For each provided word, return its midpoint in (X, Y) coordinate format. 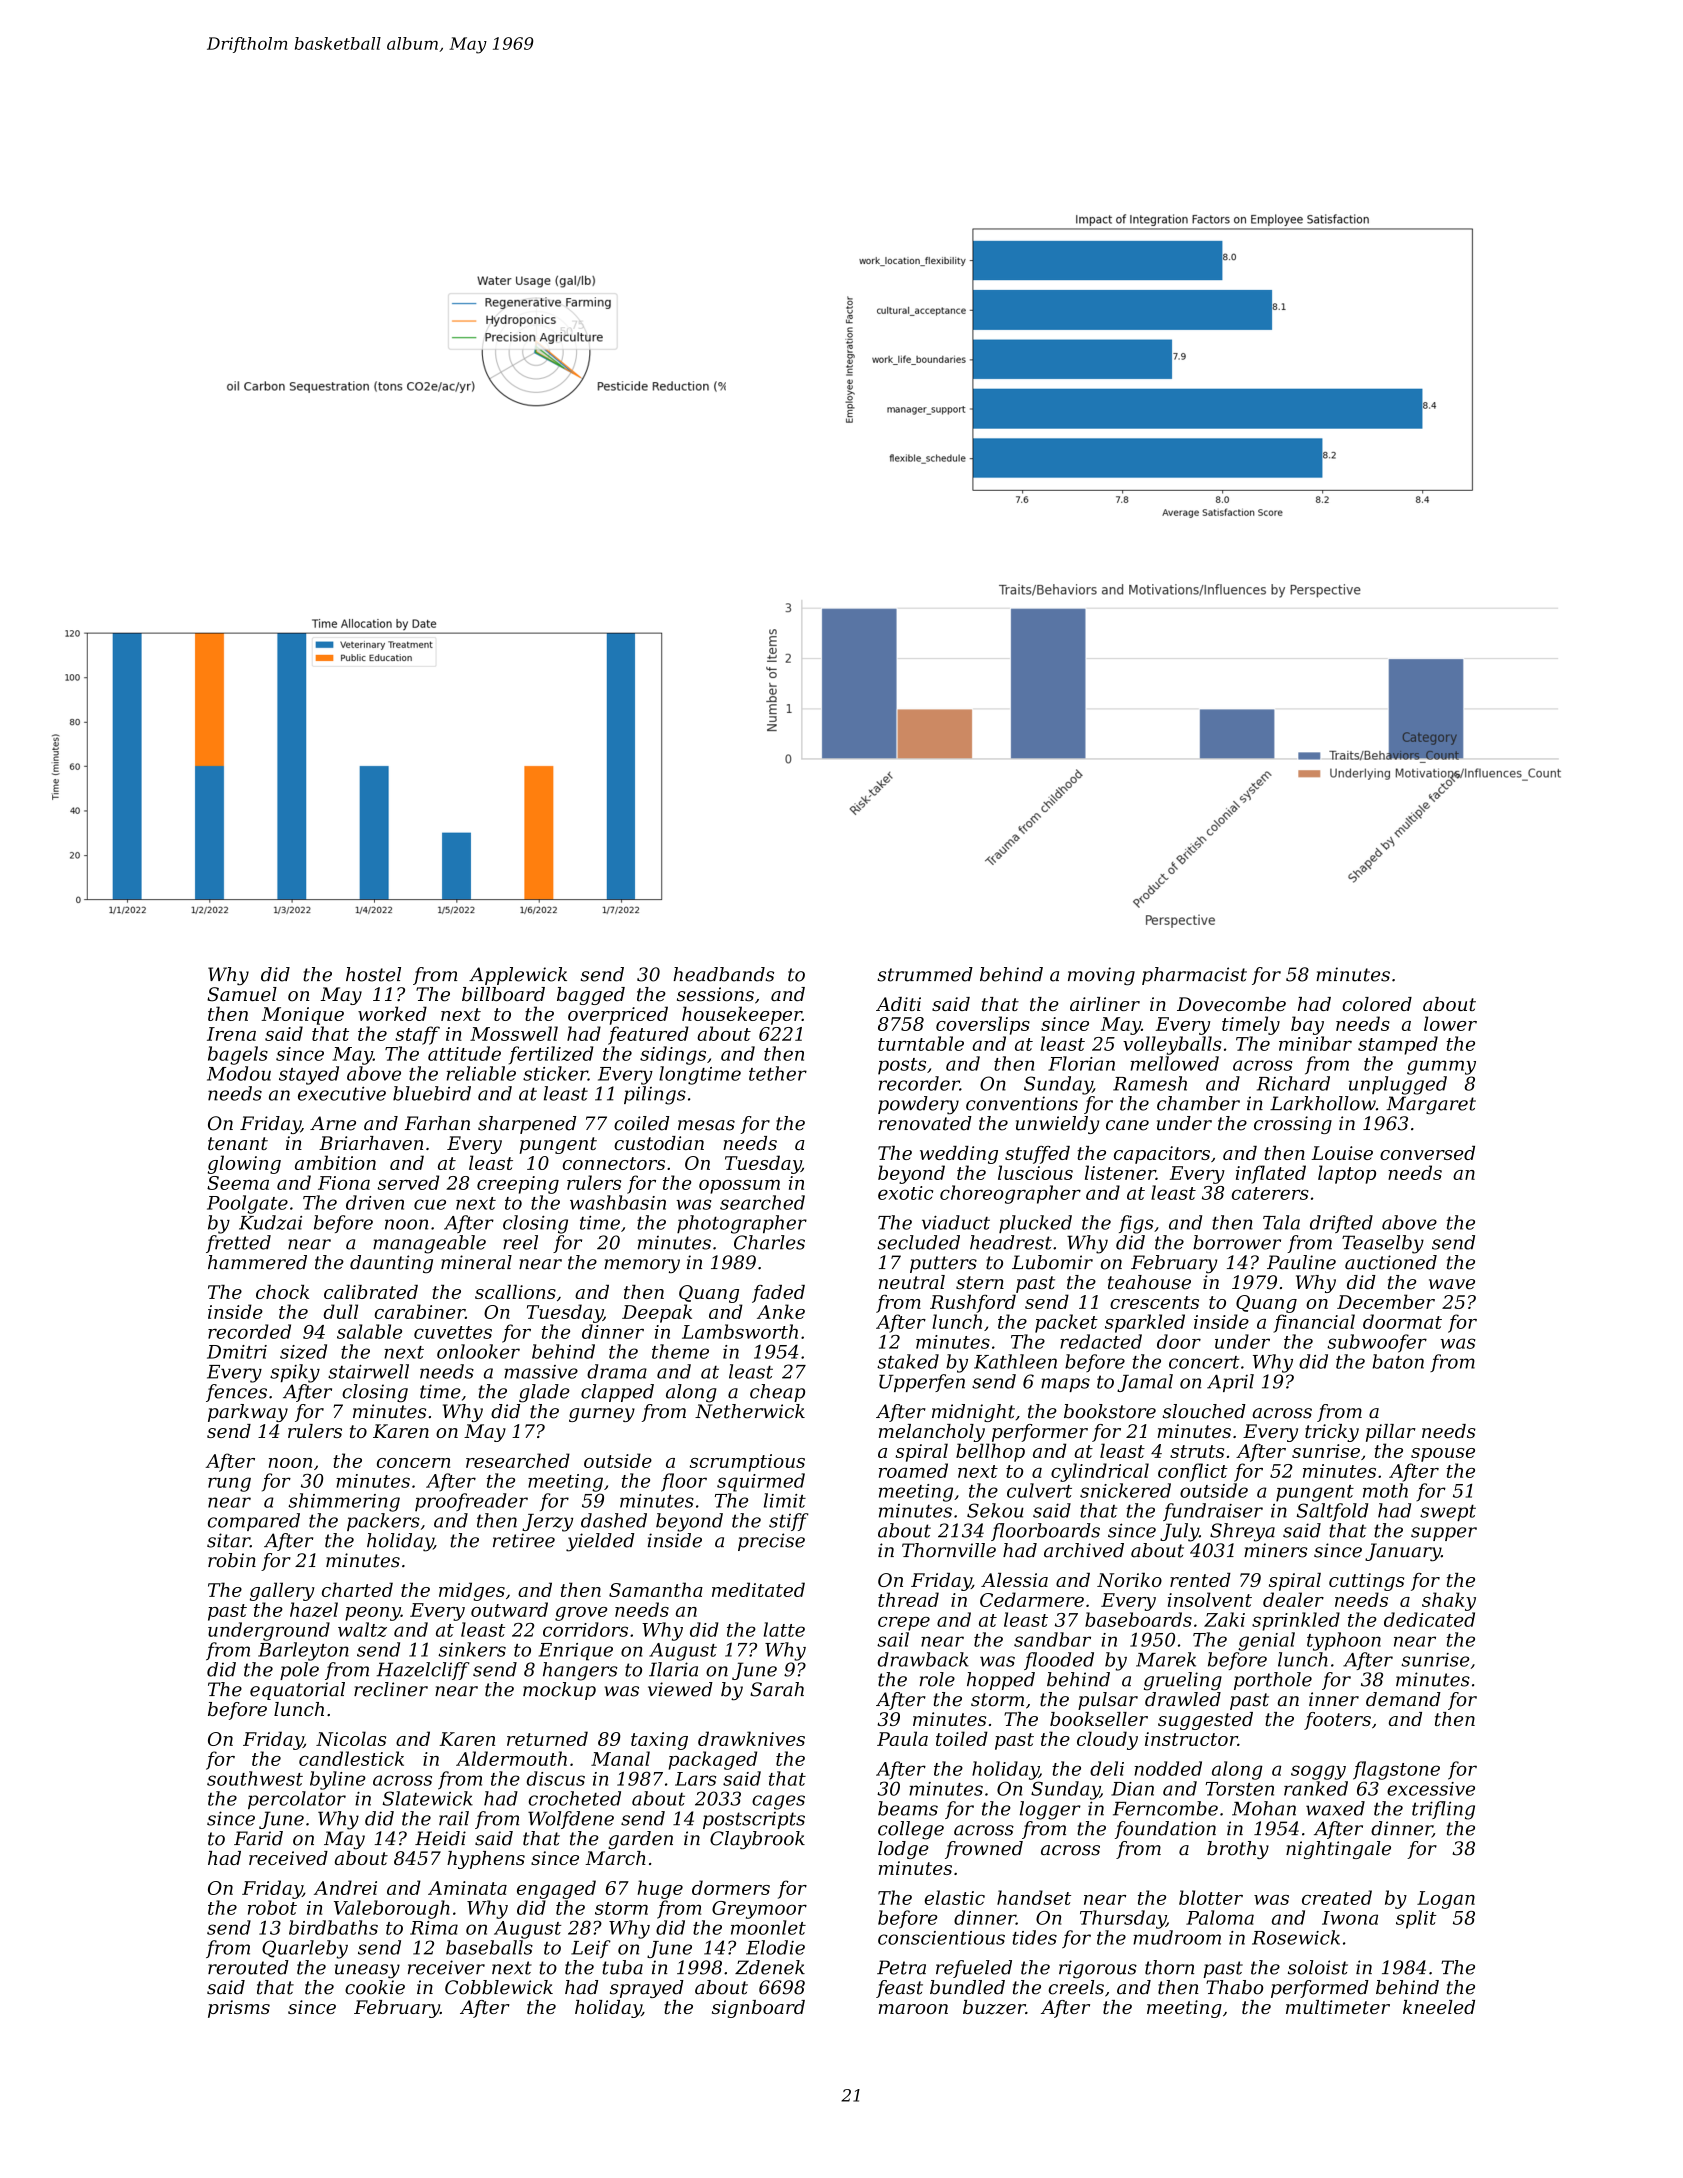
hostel (373, 974)
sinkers (472, 1649)
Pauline (1301, 1262)
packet (1066, 1323)
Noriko (1129, 1580)
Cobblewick (499, 1987)
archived (1084, 1550)
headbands (723, 974)
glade (544, 1393)
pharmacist (1194, 976)
